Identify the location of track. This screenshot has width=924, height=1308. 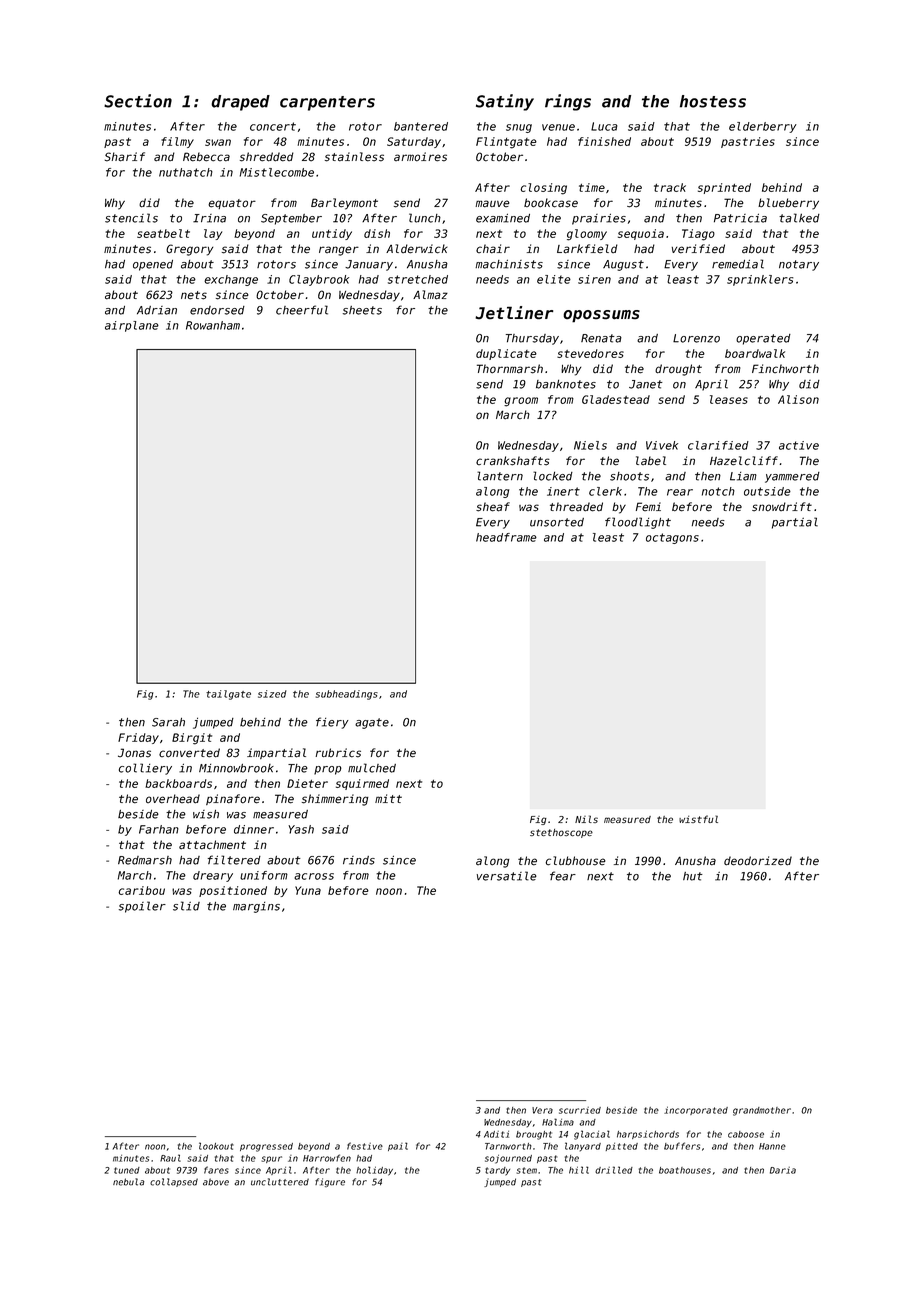
(670, 187).
